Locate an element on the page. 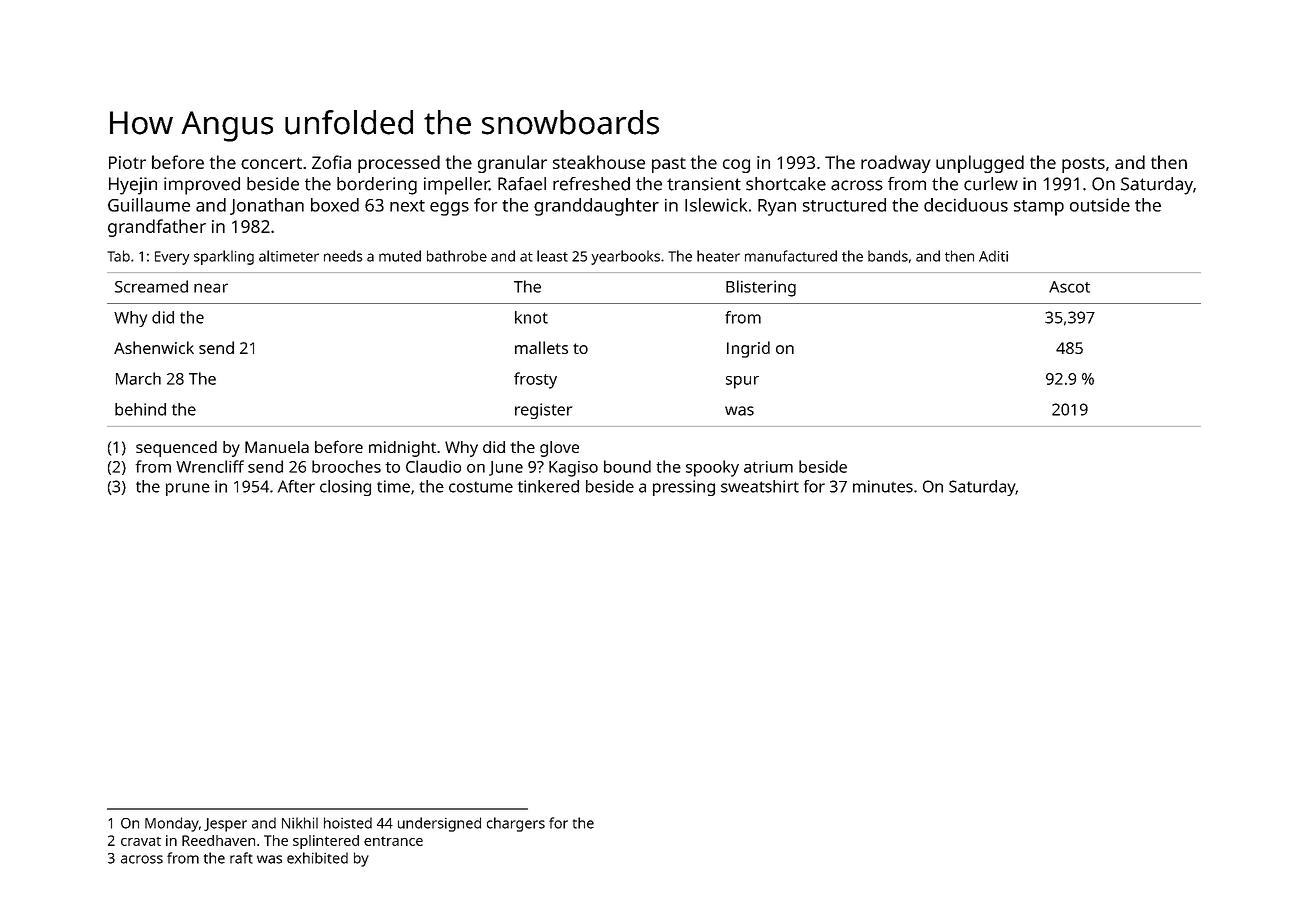 The image size is (1308, 924). Ascot is located at coordinates (1069, 287).
